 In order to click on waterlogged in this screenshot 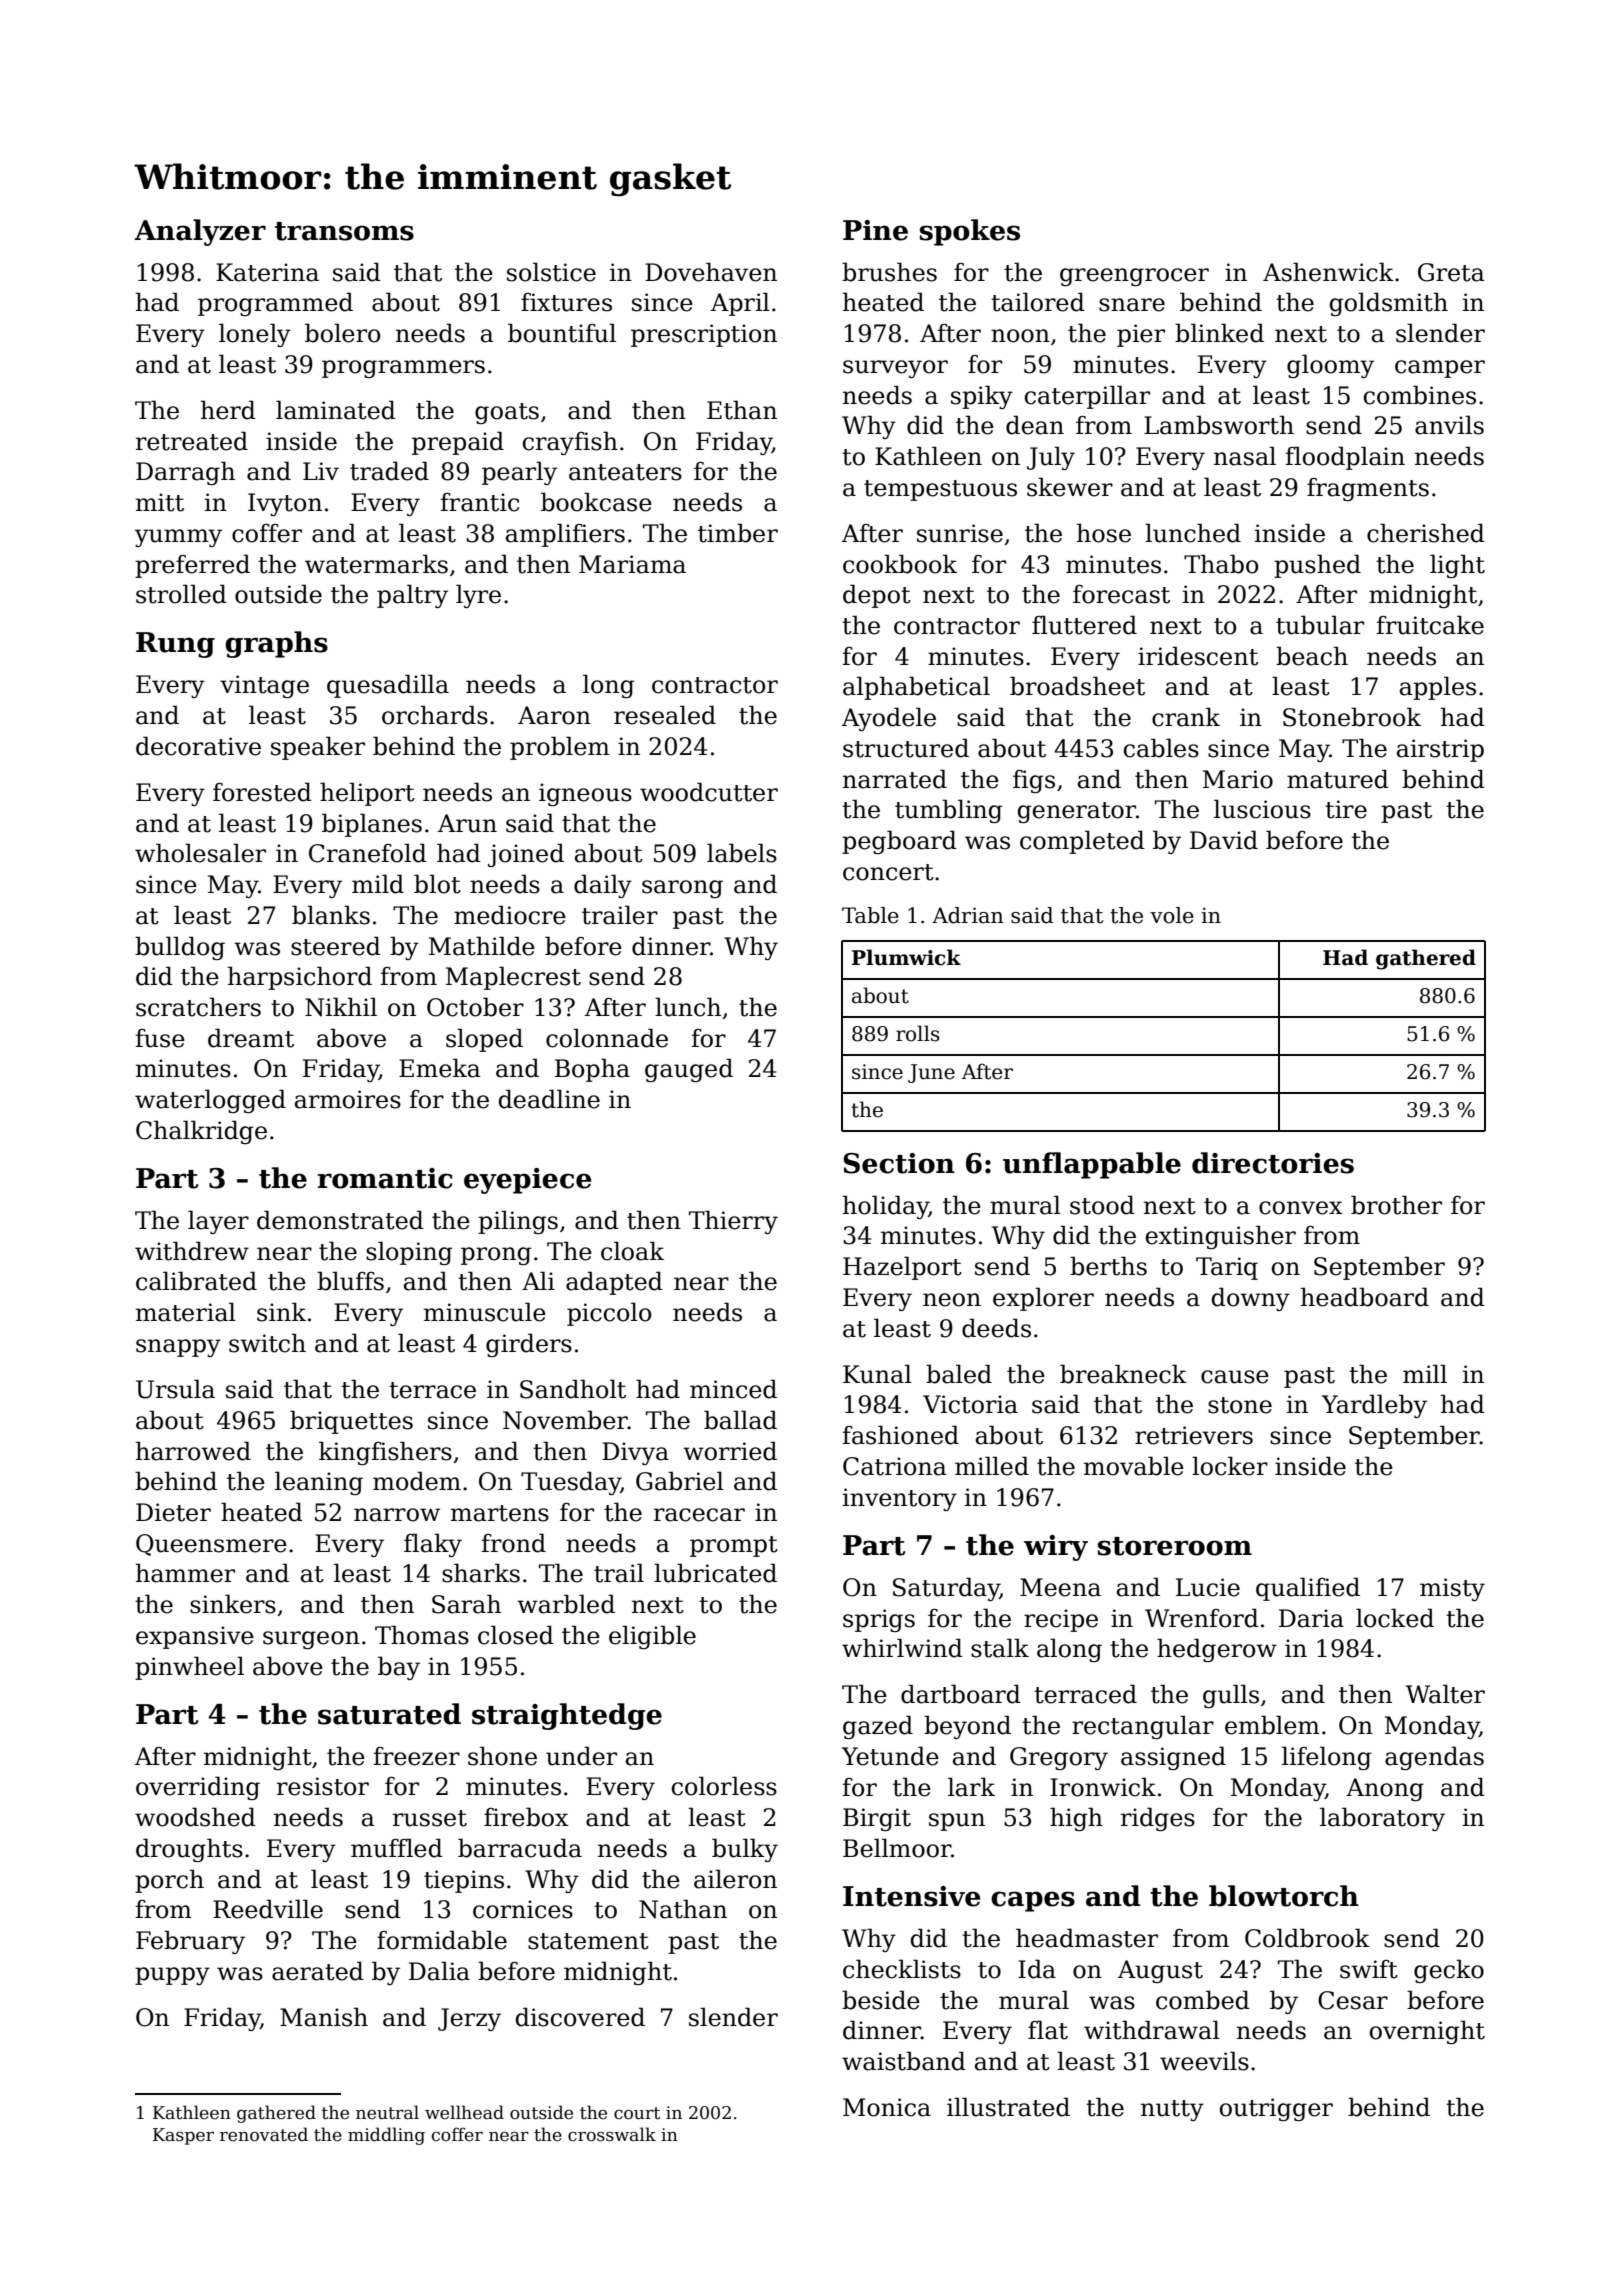, I will do `click(210, 1101)`.
